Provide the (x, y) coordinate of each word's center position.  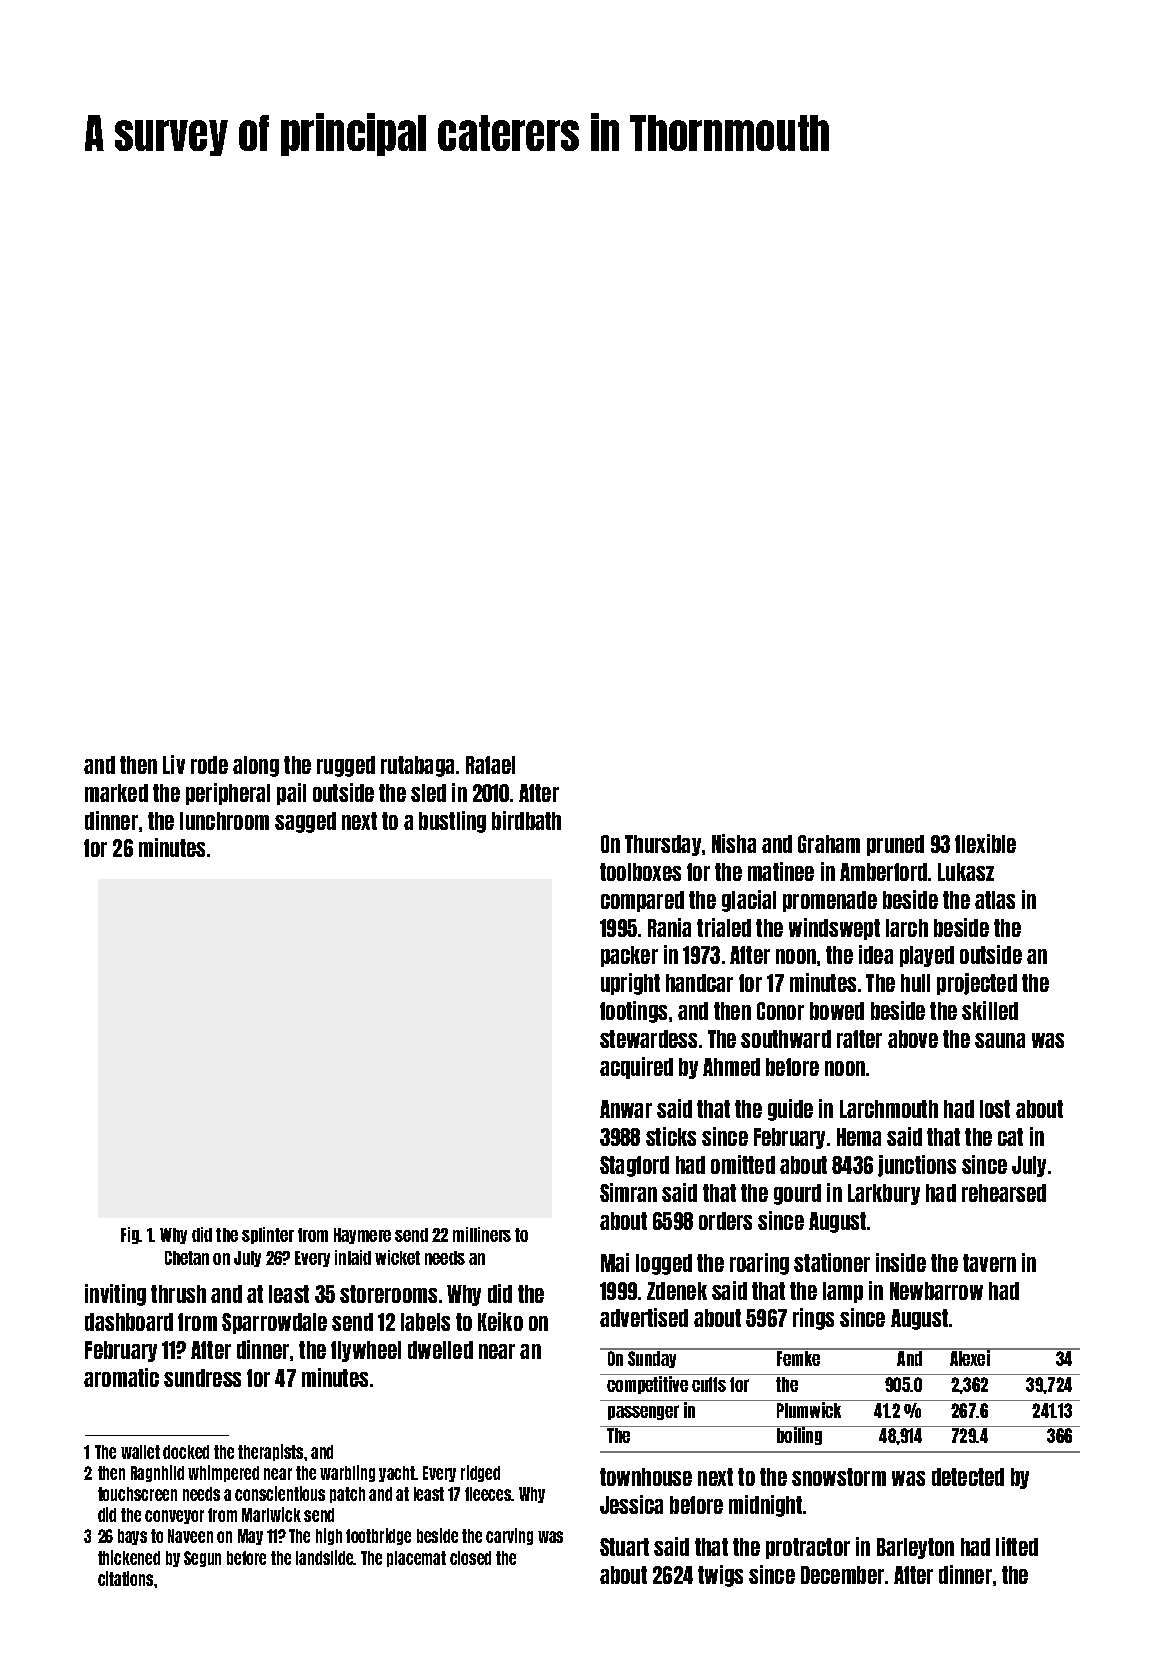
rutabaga (417, 766)
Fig (130, 1235)
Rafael (490, 765)
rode (209, 765)
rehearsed (1004, 1193)
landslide (325, 1557)
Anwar (626, 1109)
